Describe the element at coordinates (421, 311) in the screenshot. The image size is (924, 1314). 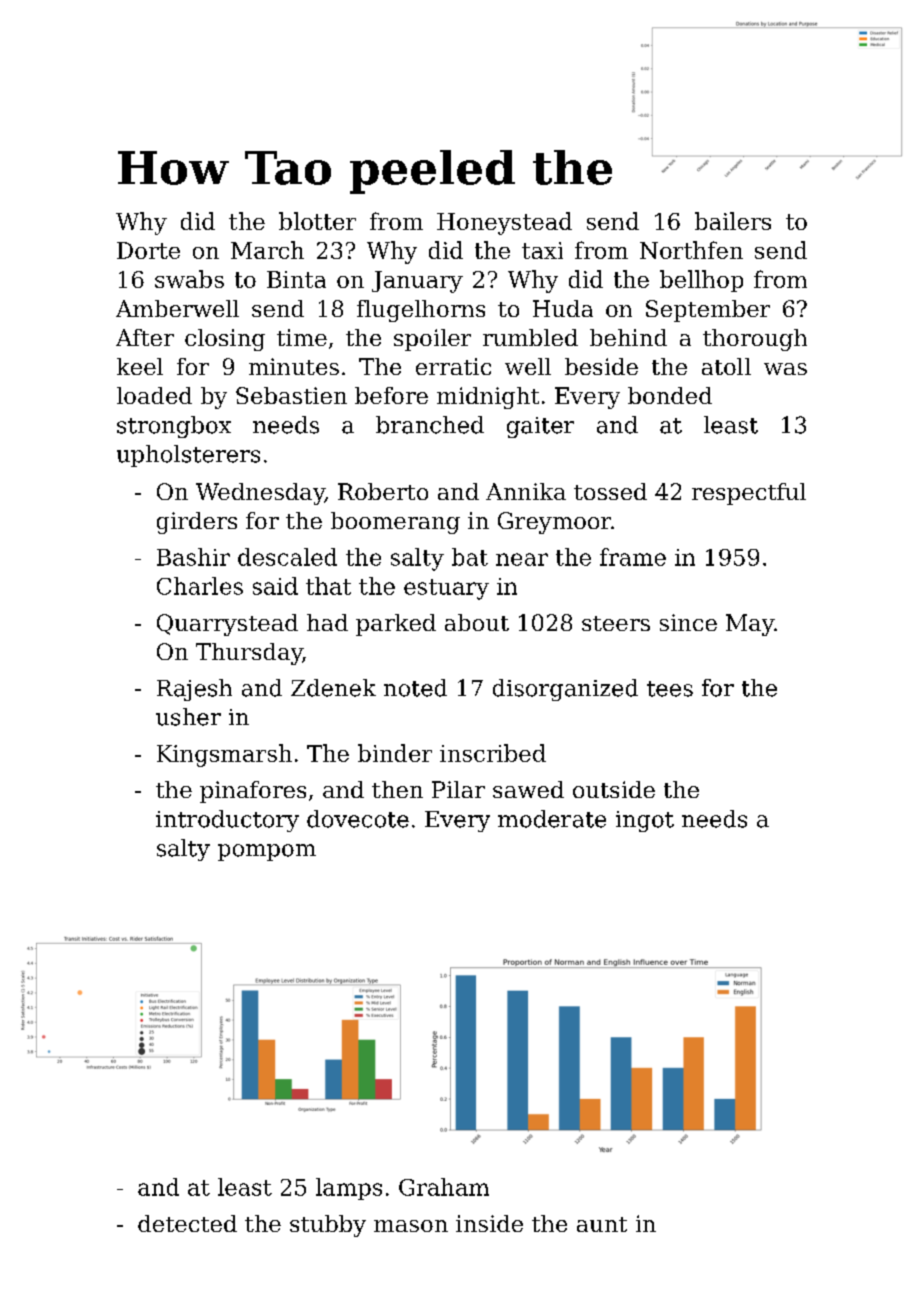
I see `flugelhorns` at that location.
